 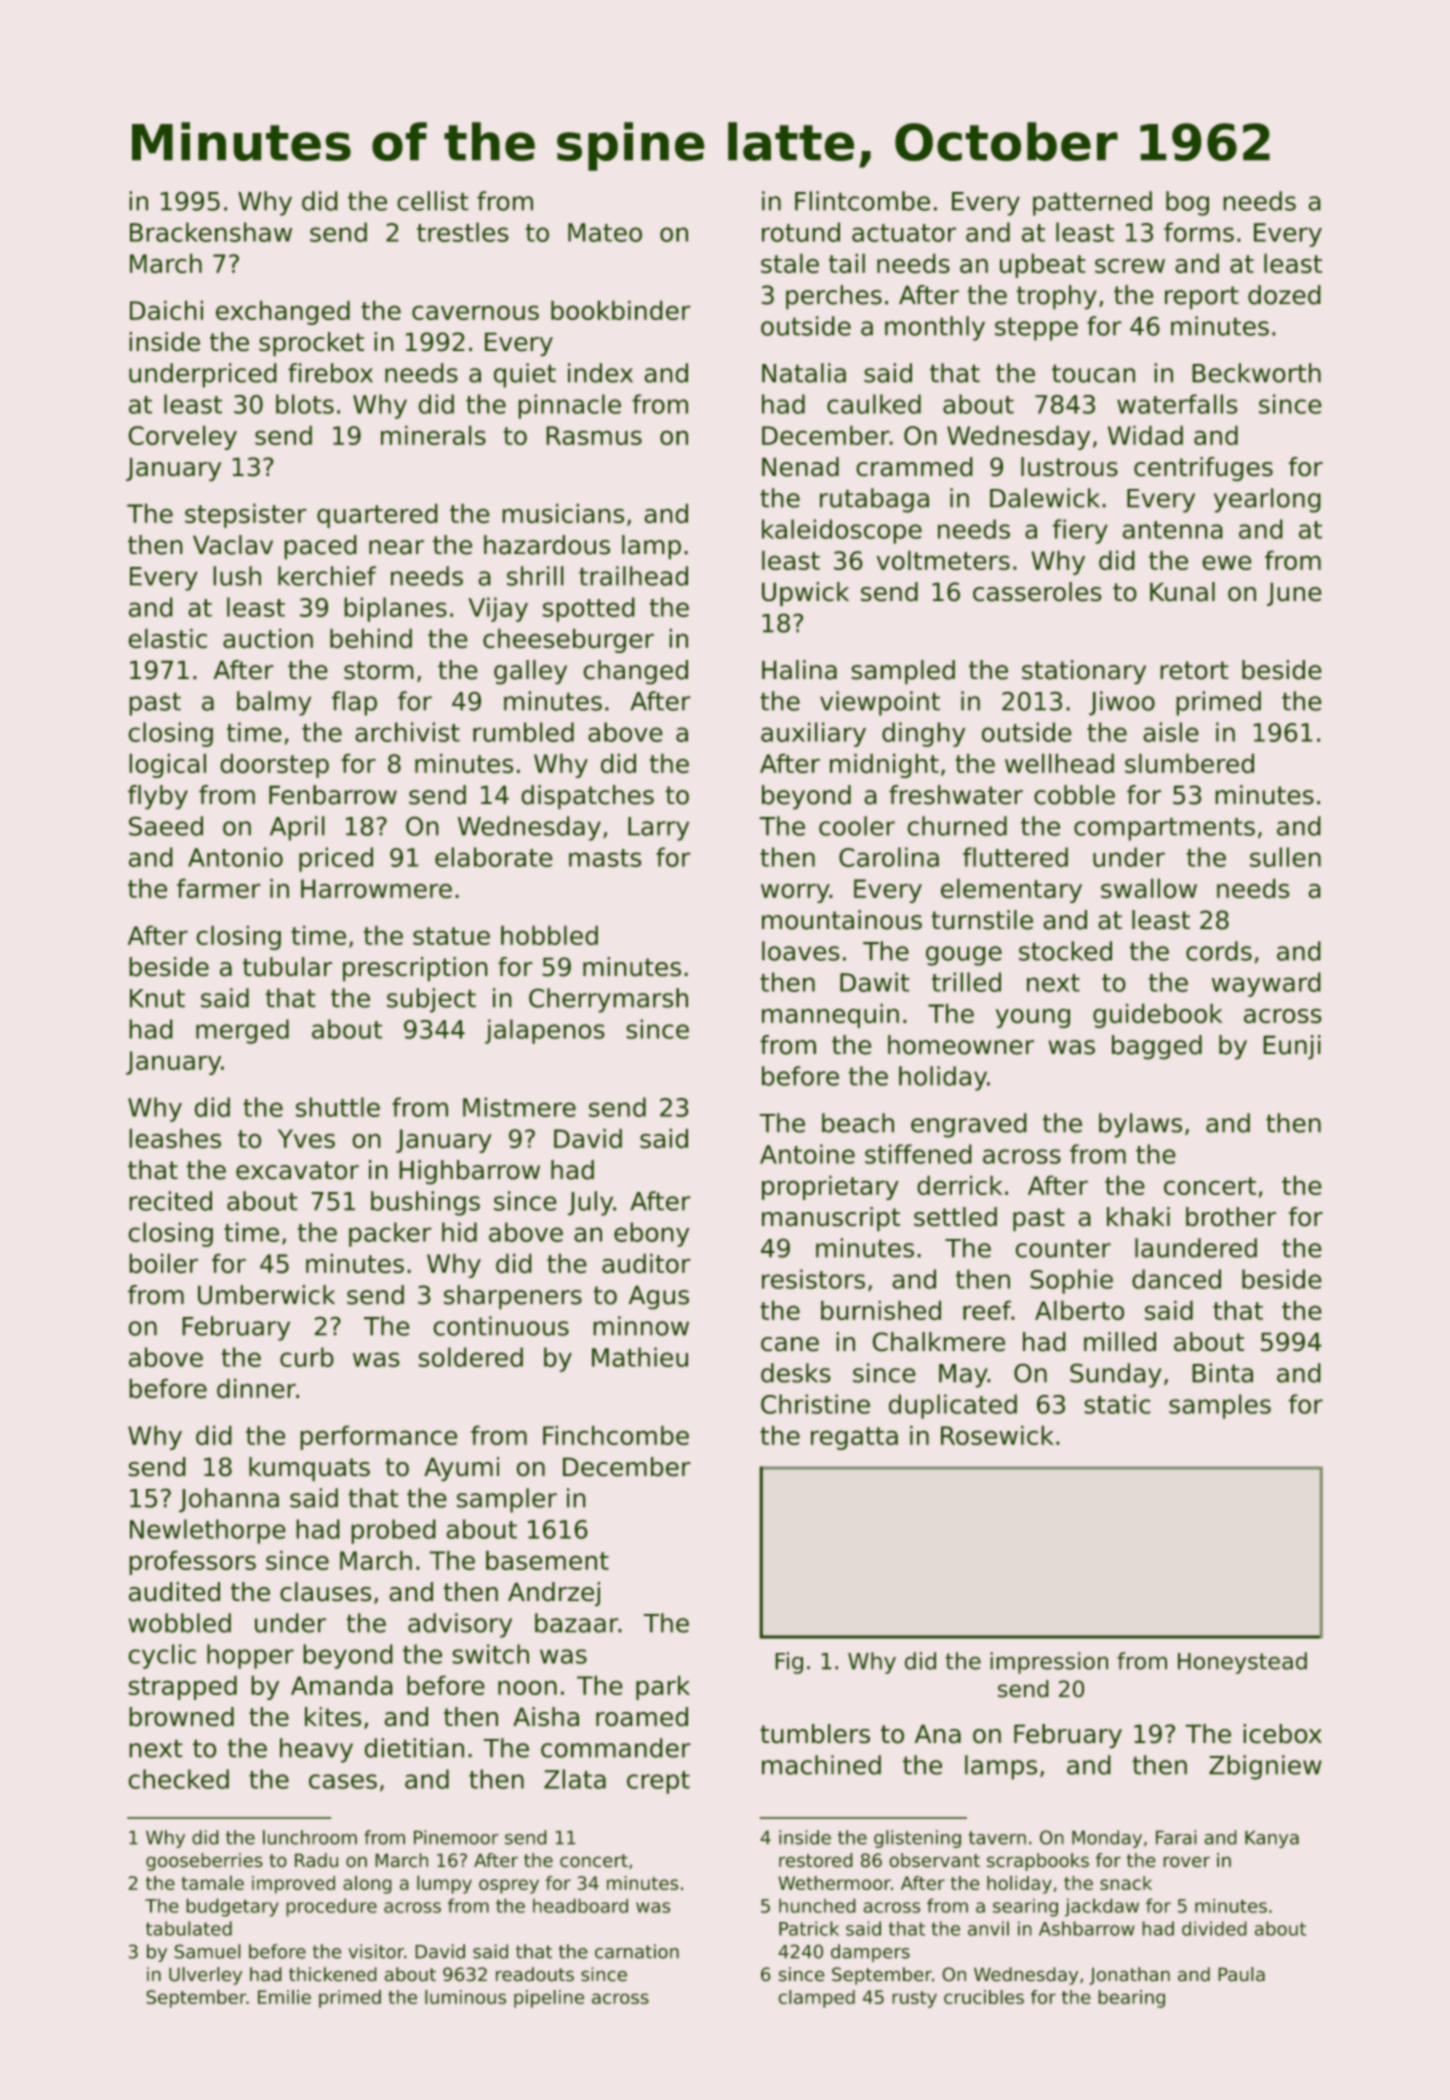 What do you see at coordinates (170, 1201) in the screenshot?
I see `recited` at bounding box center [170, 1201].
